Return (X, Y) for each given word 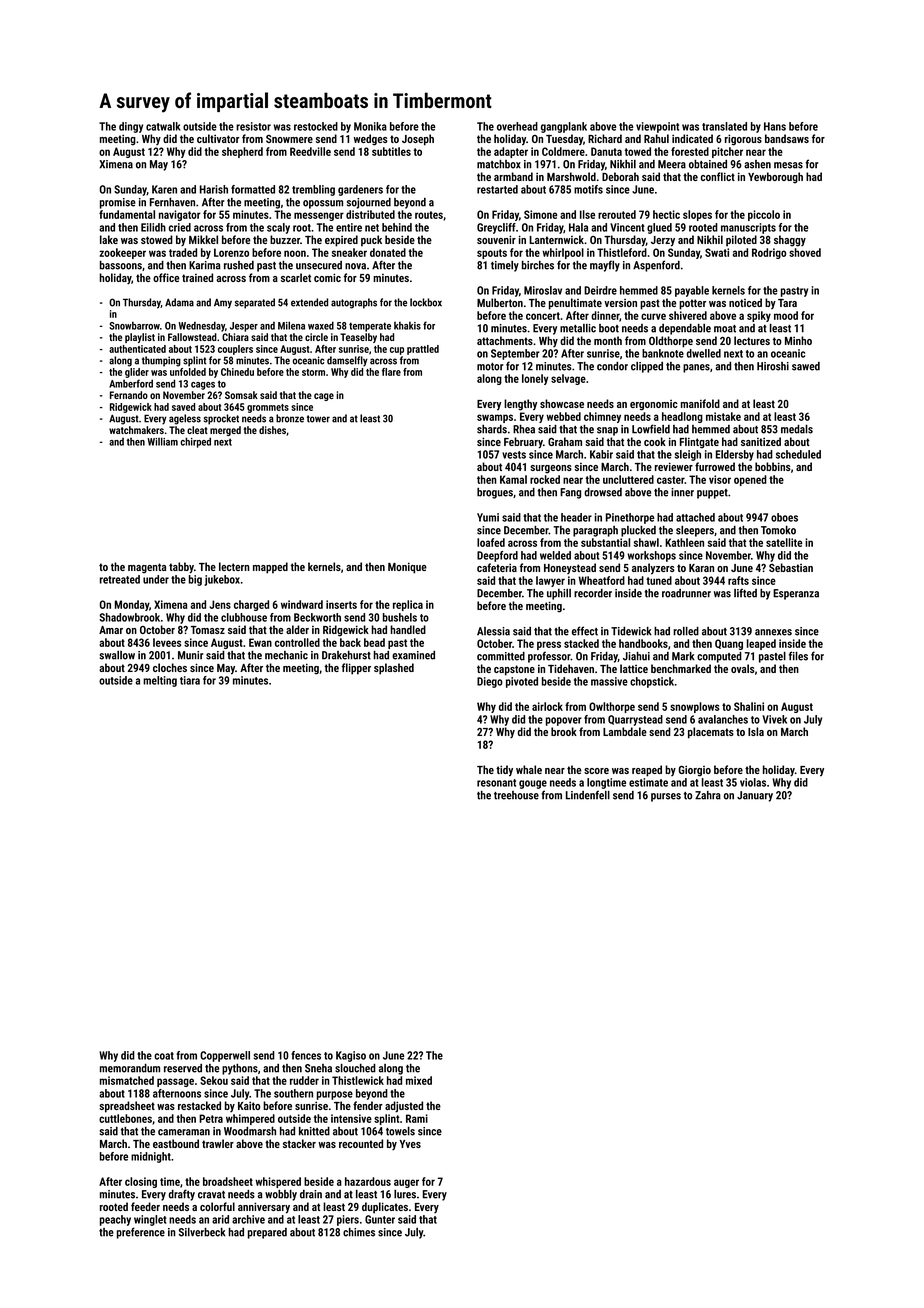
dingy (131, 127)
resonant (496, 783)
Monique (407, 568)
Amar (111, 630)
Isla (756, 731)
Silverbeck (202, 1232)
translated (724, 126)
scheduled (798, 454)
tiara (190, 680)
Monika (370, 126)
